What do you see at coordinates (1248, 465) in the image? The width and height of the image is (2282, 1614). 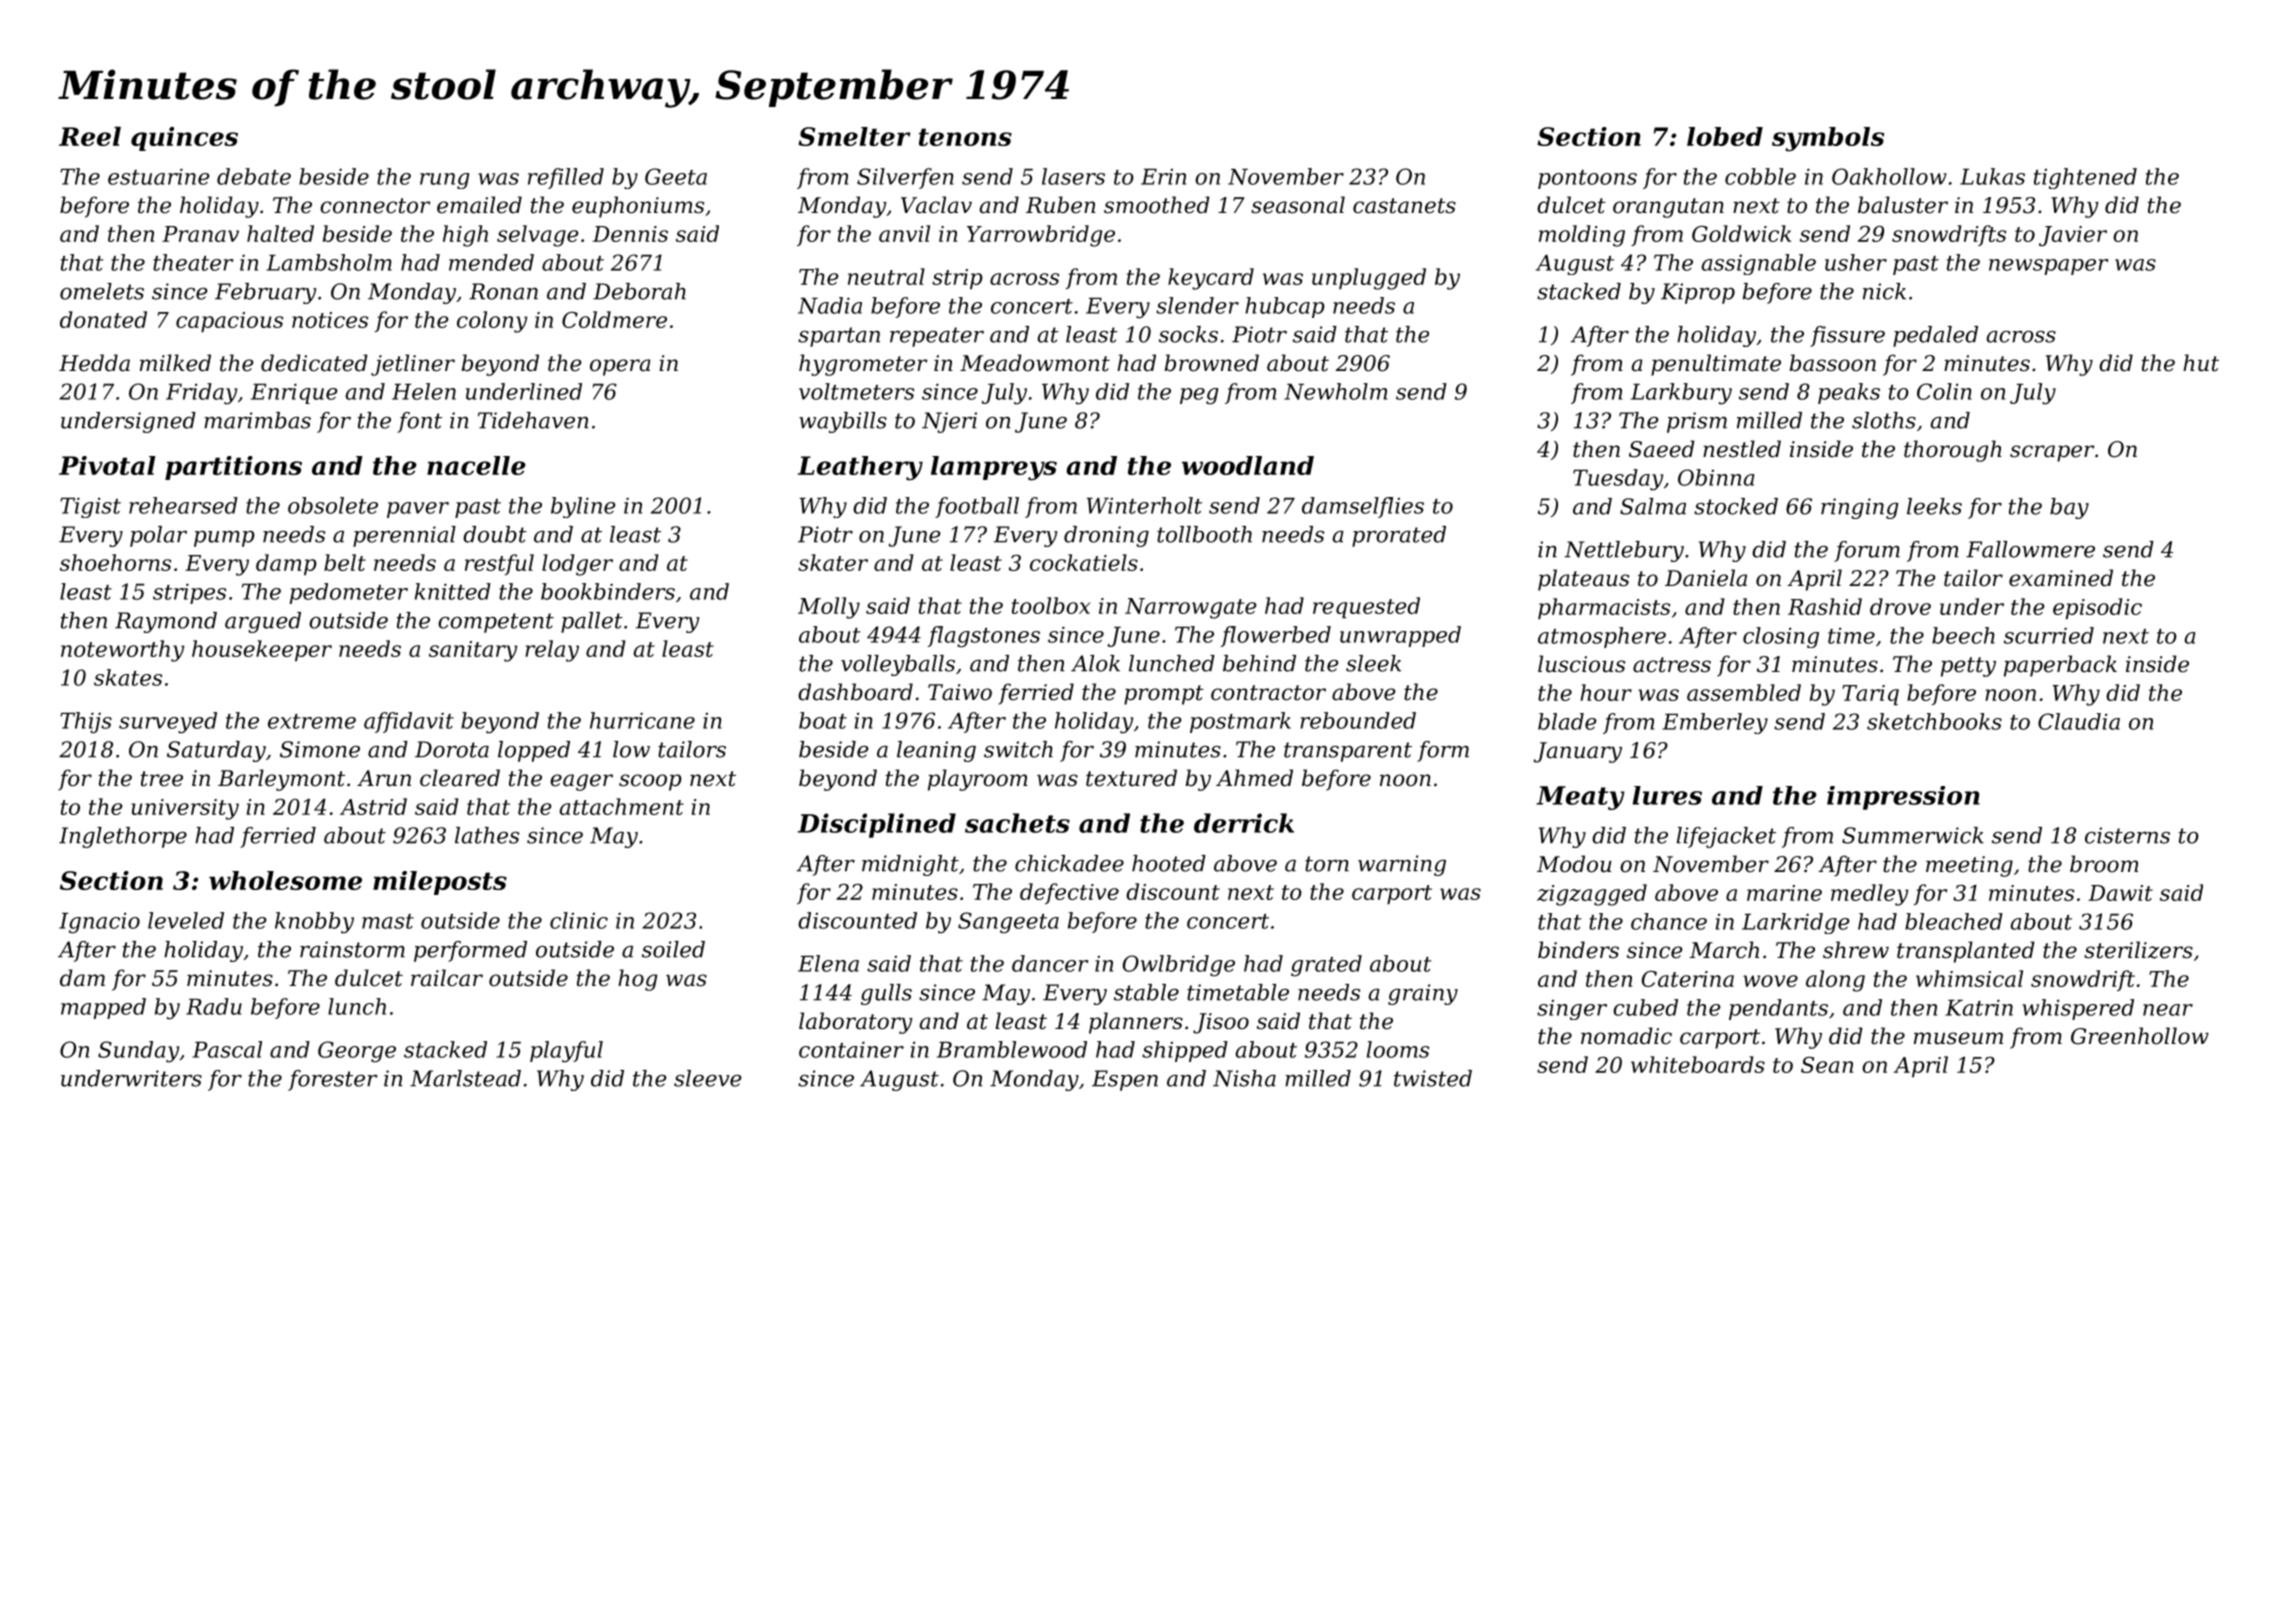 I see `woodland` at bounding box center [1248, 465].
